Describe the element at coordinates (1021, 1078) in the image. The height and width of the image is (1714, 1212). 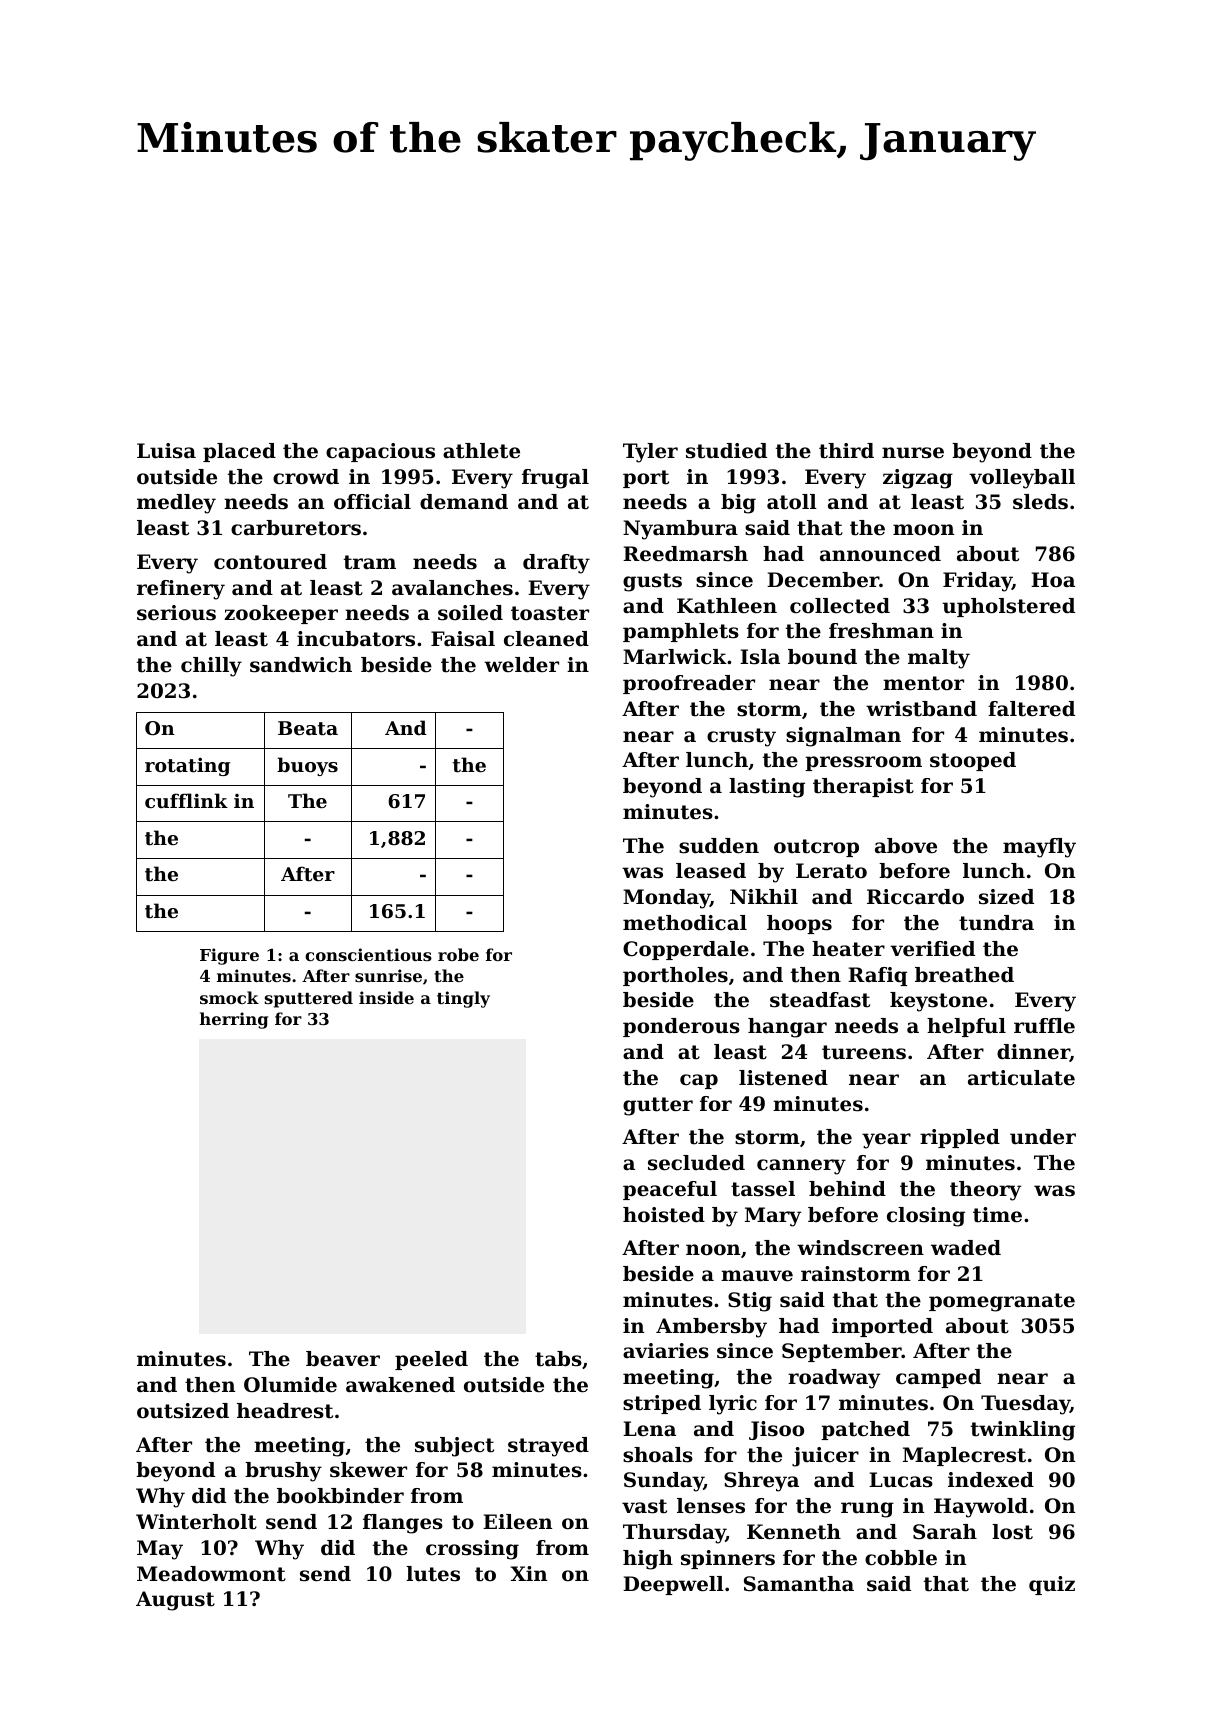
I see `articulate` at that location.
